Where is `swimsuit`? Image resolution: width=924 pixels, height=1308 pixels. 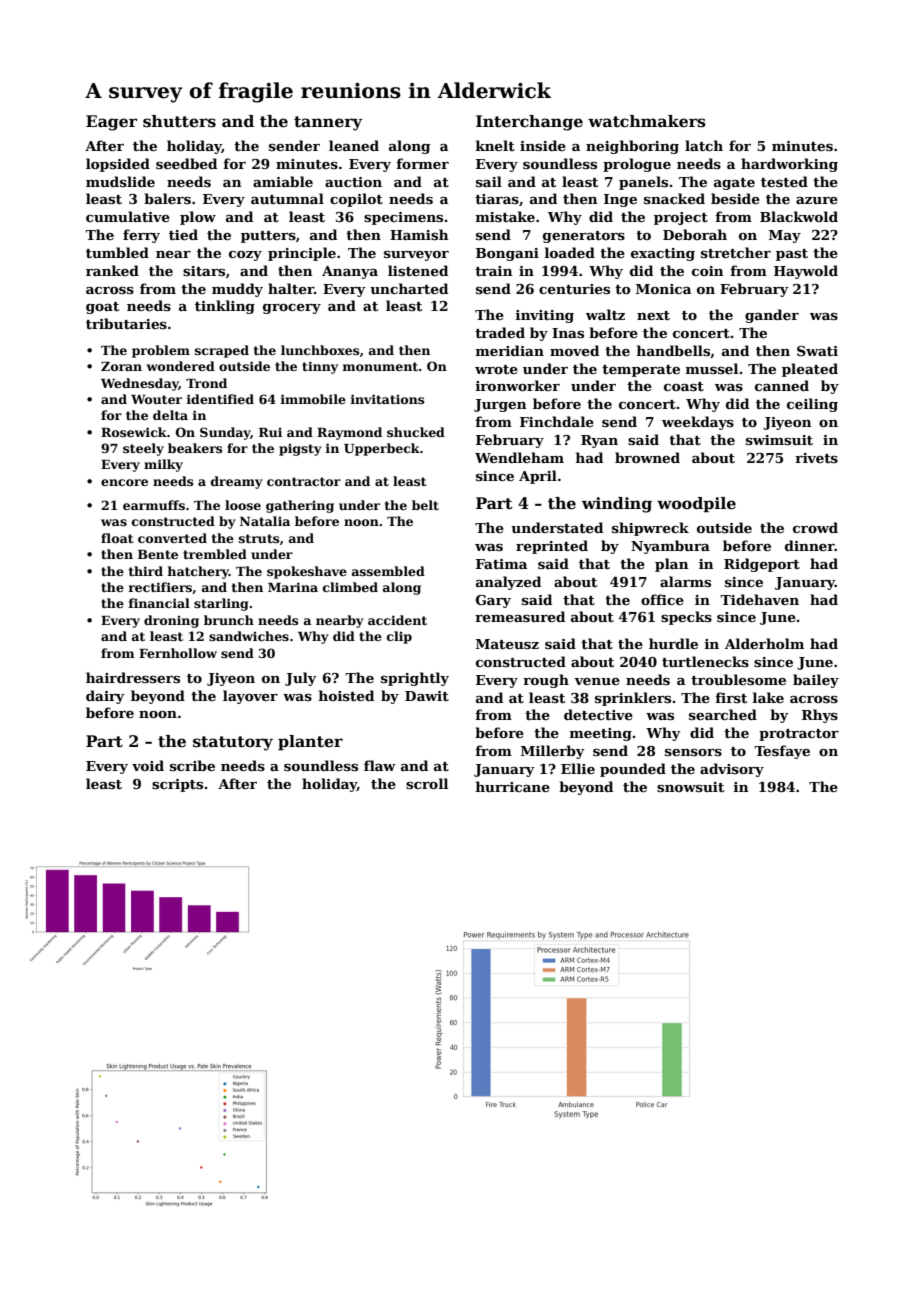
swimsuit is located at coordinates (779, 440).
